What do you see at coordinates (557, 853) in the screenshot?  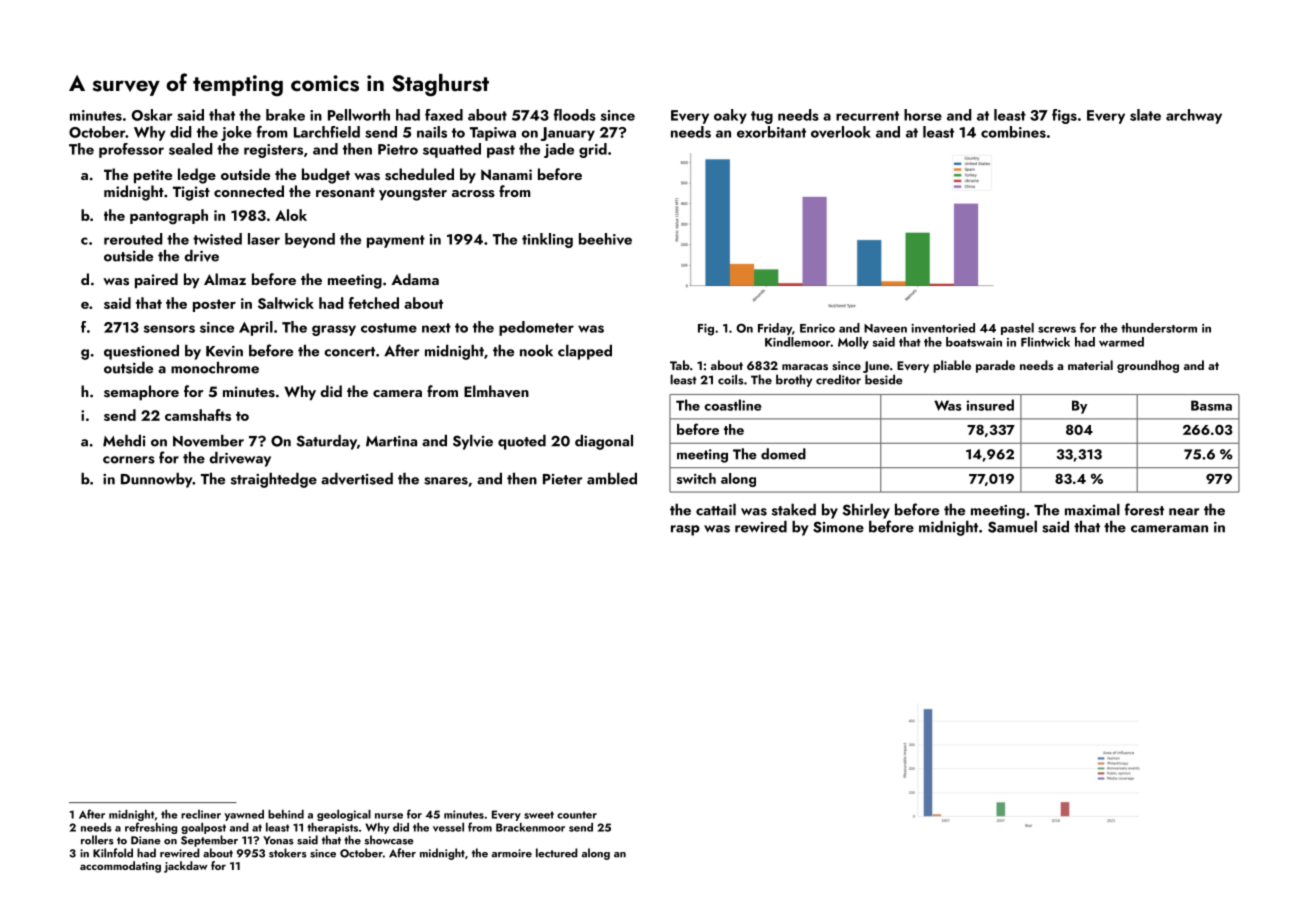 I see `lectured` at bounding box center [557, 853].
